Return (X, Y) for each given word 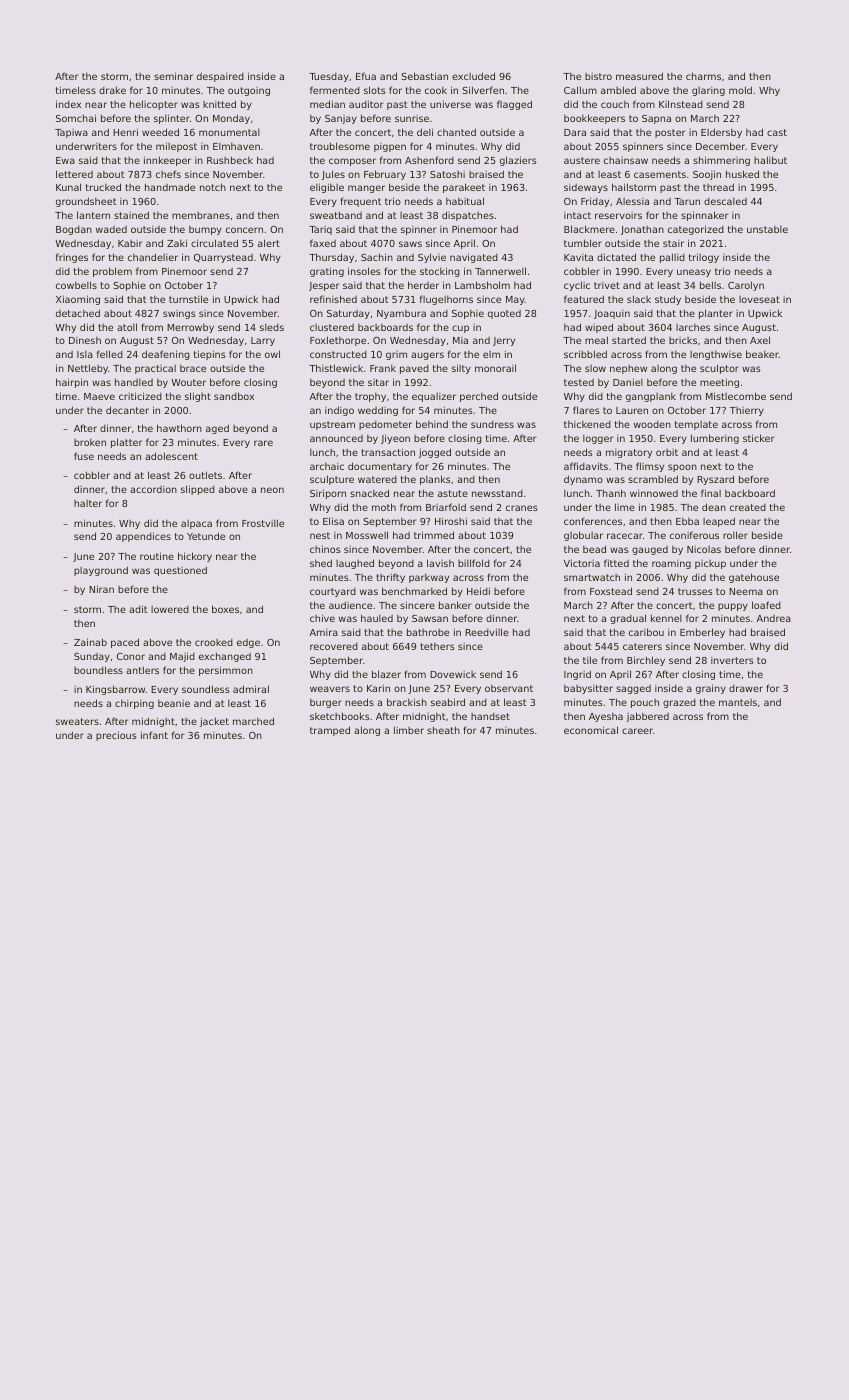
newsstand (497, 493)
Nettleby (88, 369)
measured (639, 76)
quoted (504, 314)
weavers (330, 689)
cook (436, 90)
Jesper (324, 286)
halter (88, 503)
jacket (214, 722)
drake (112, 90)
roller (735, 535)
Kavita (578, 257)
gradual (628, 619)
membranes (201, 215)
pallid (672, 258)
